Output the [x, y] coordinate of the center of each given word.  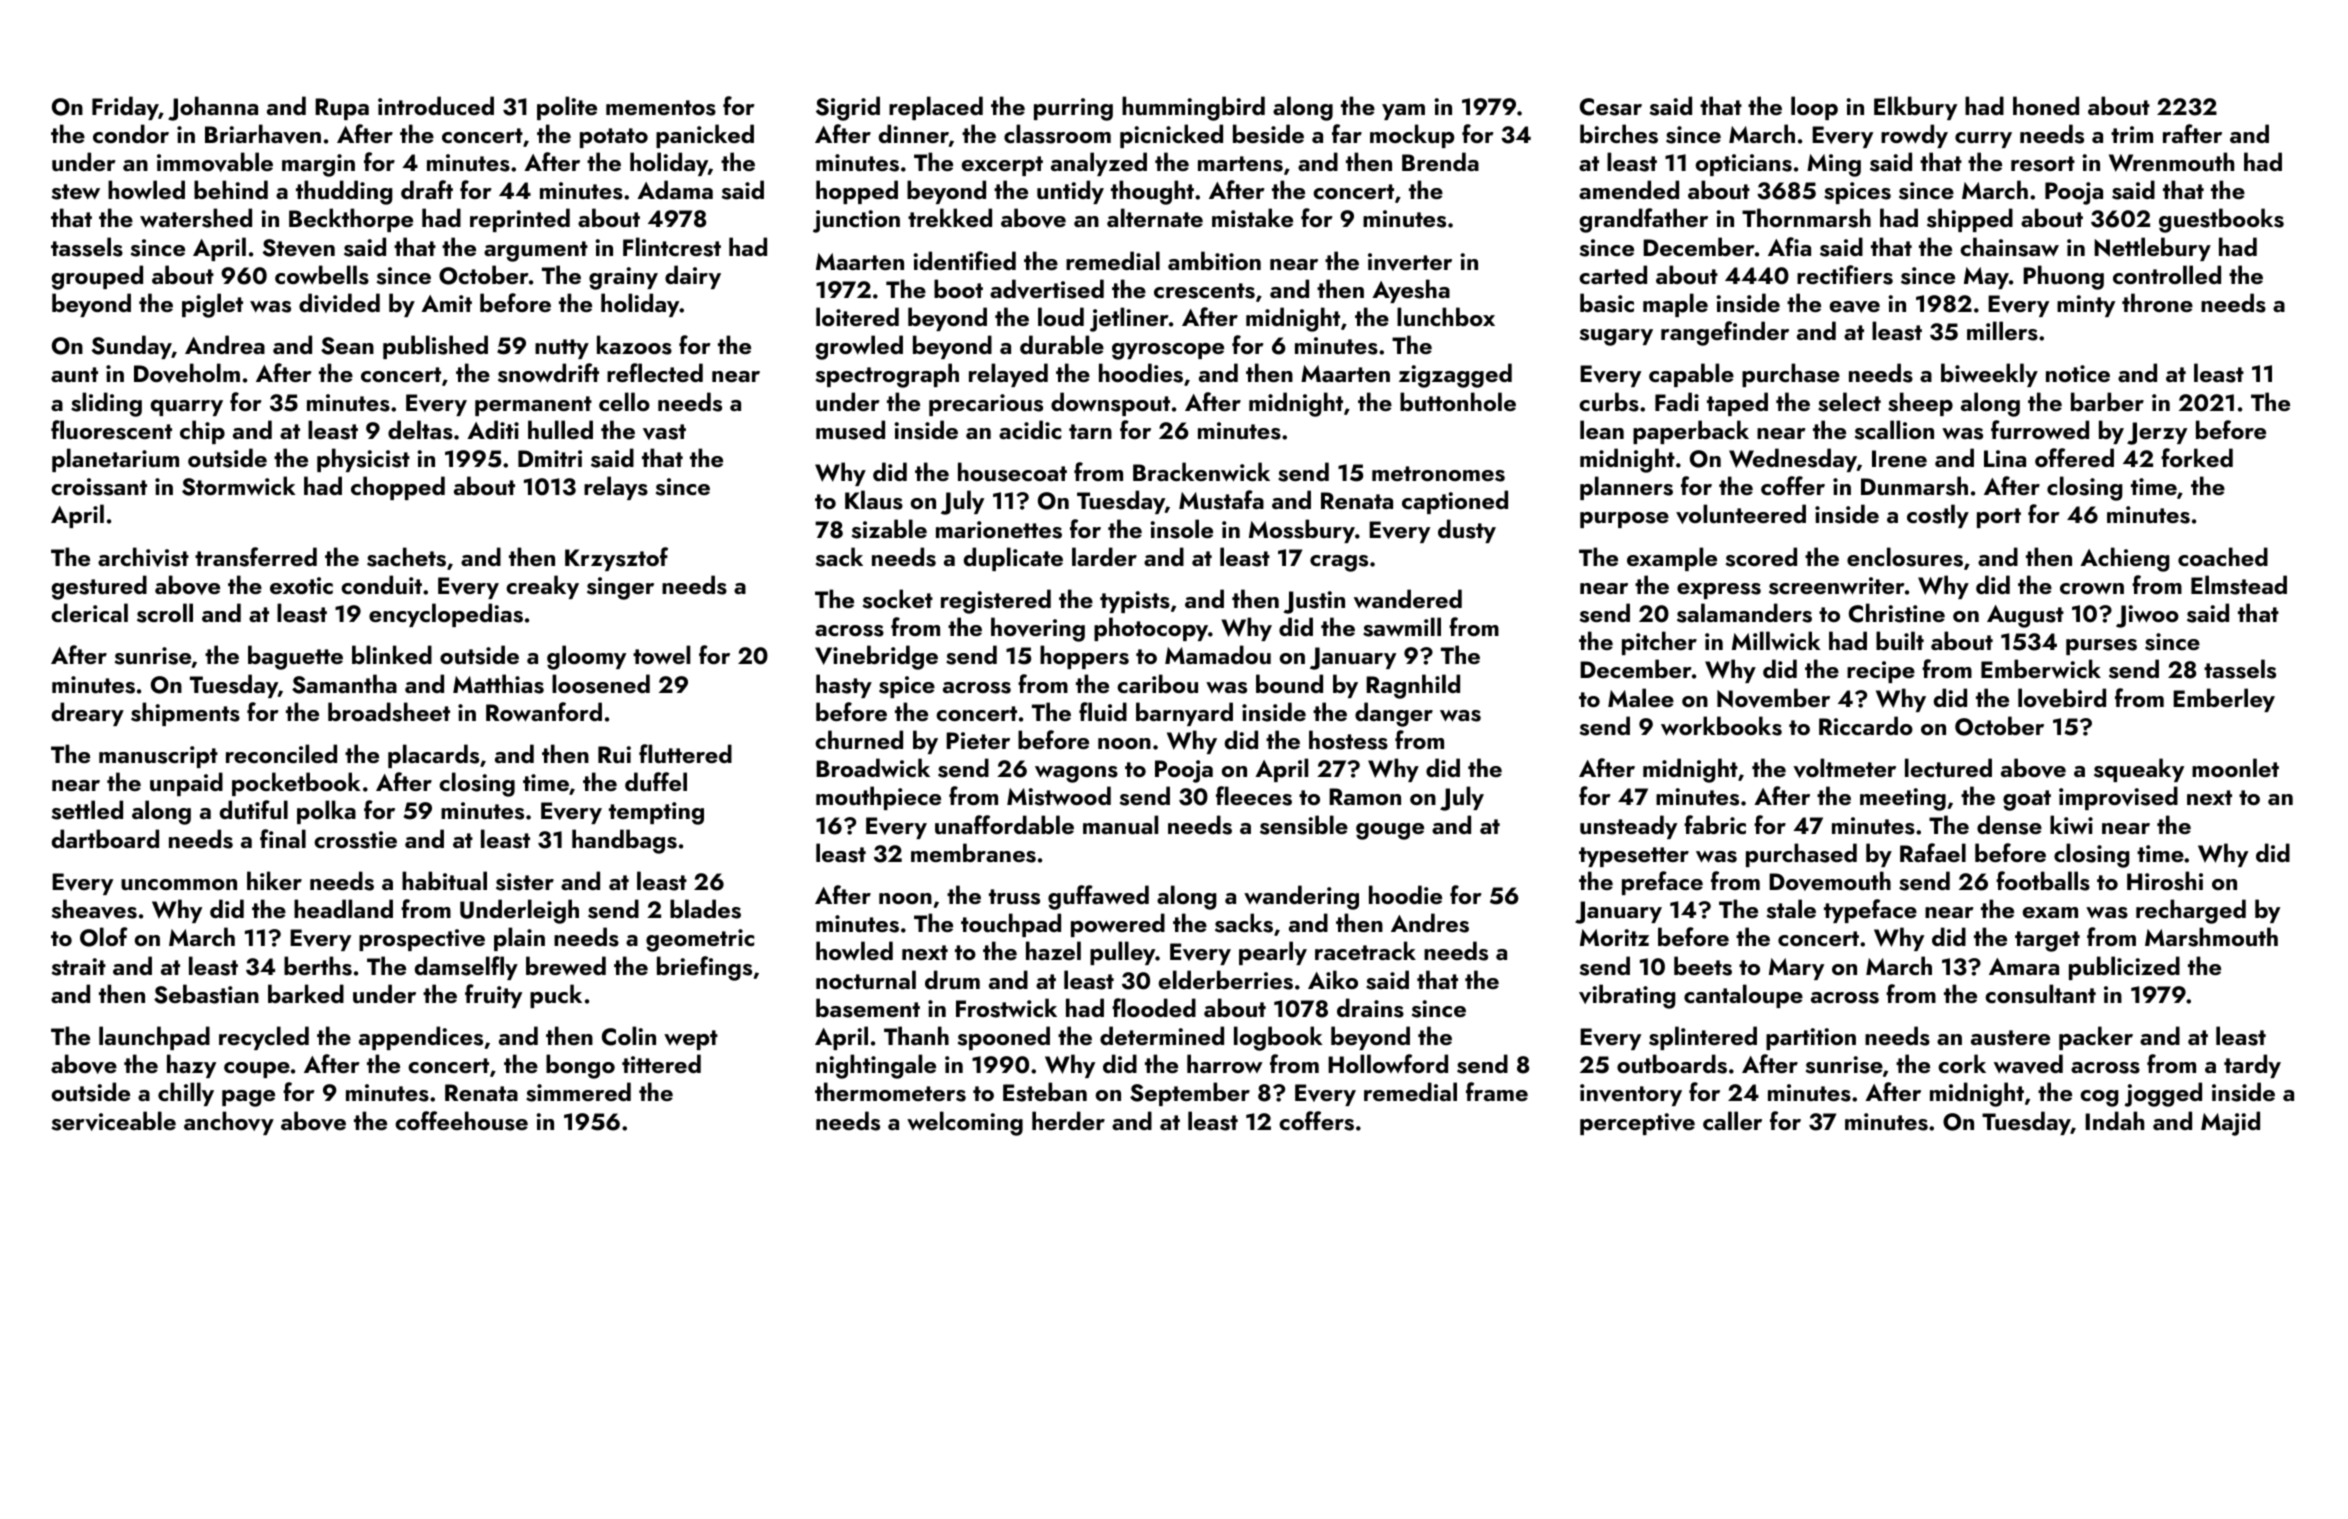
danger [1394, 714]
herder [1068, 1120]
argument [536, 251]
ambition [1214, 260]
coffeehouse [461, 1121]
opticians [1744, 165]
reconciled [281, 753]
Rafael [1933, 852]
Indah [2114, 1120]
